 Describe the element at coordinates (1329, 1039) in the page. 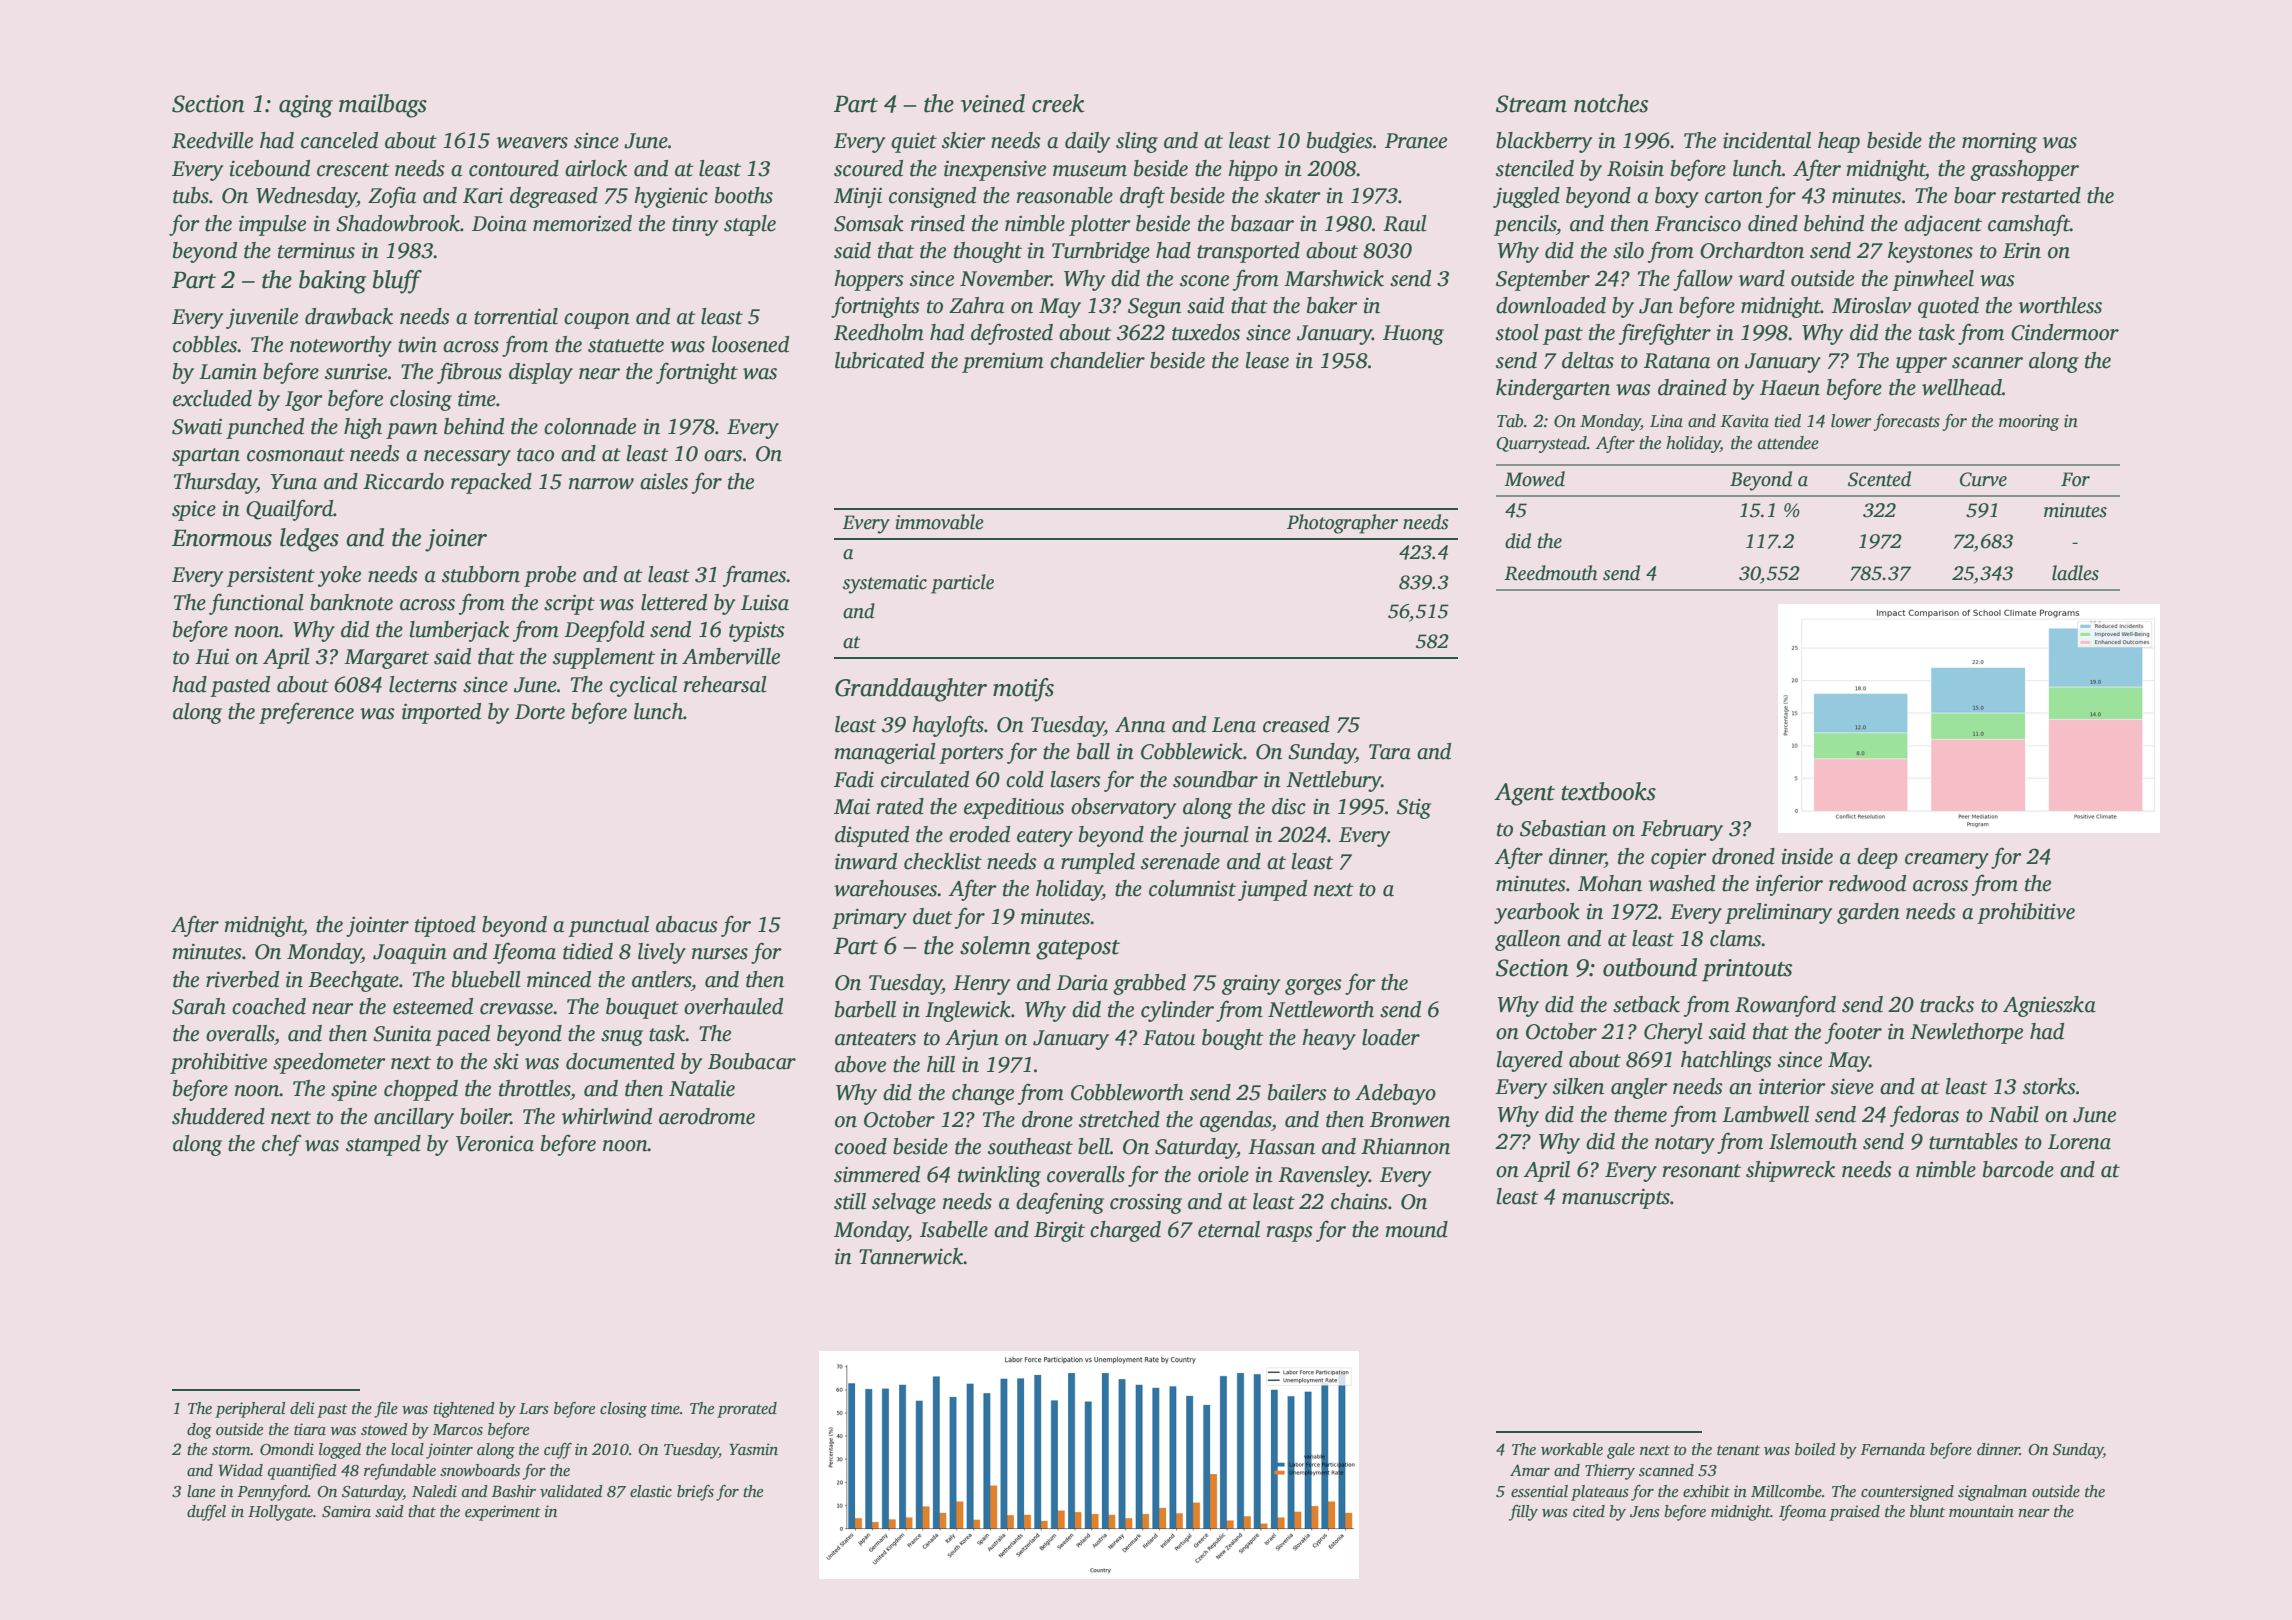

I see `heavy` at that location.
